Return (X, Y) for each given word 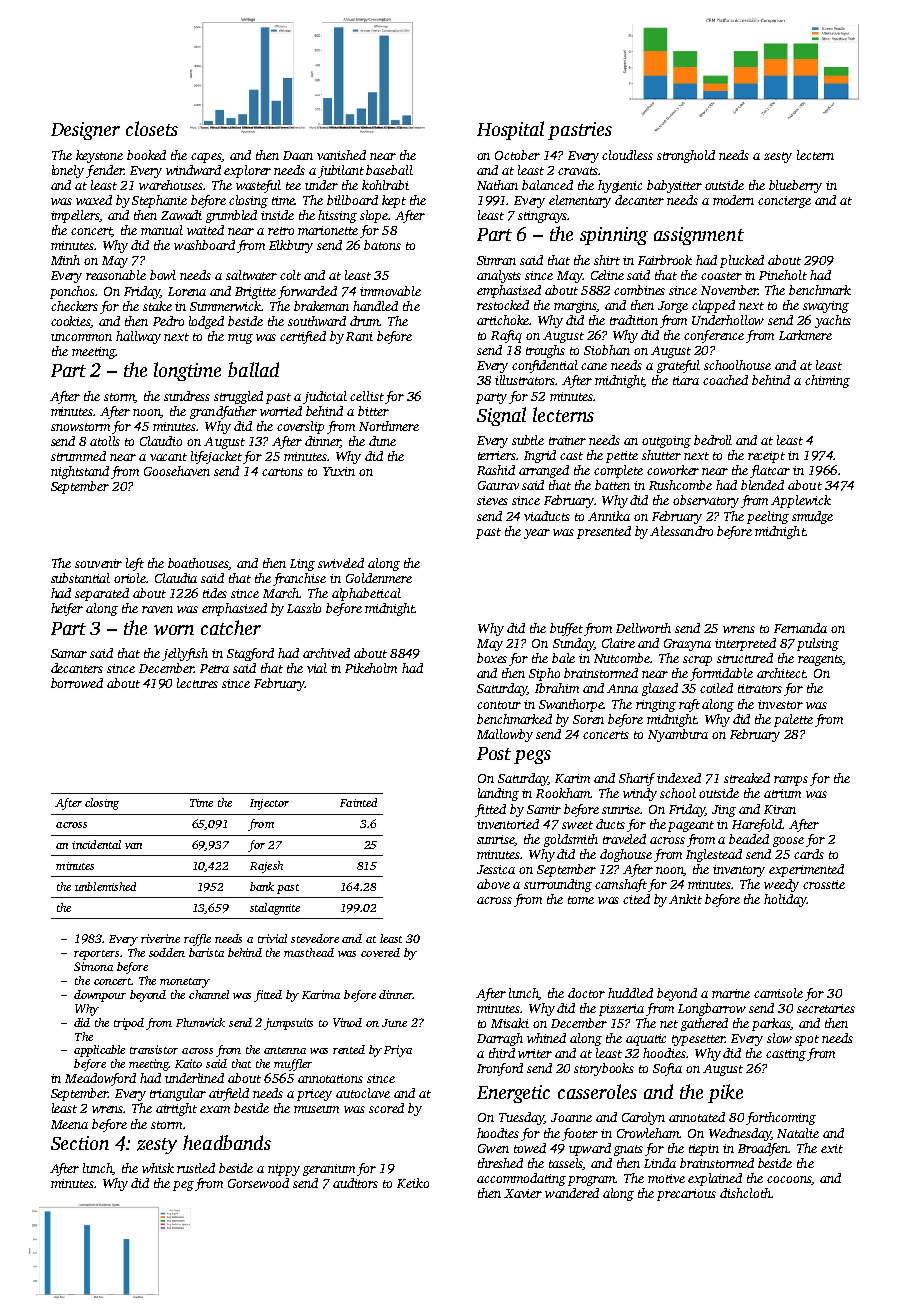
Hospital (510, 130)
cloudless (627, 155)
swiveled (341, 563)
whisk (158, 1168)
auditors (355, 1183)
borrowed (77, 683)
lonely (68, 171)
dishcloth (745, 1193)
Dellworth (643, 628)
